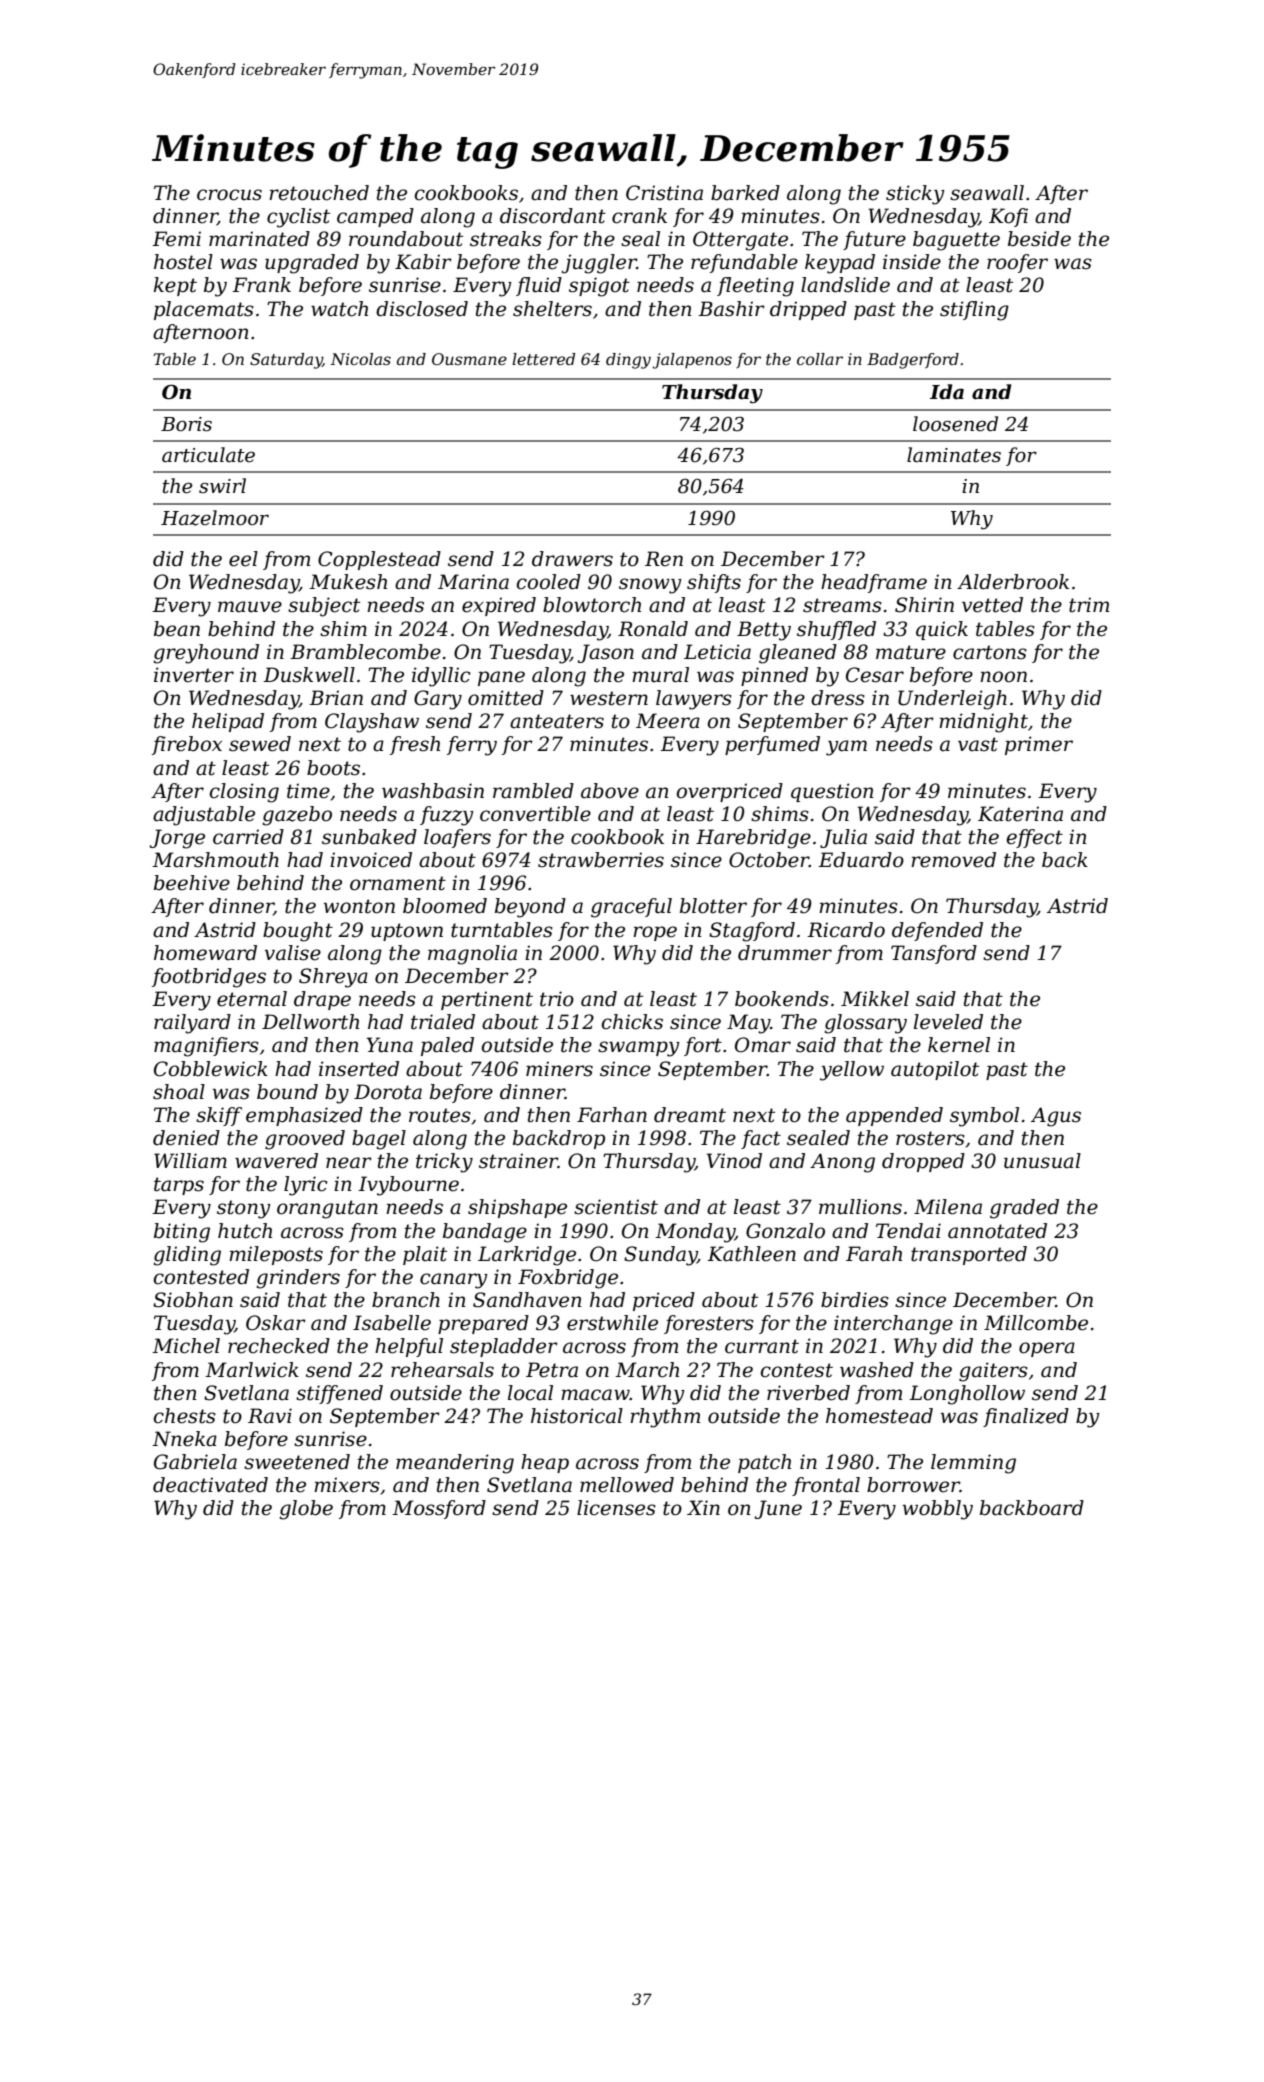 The width and height of the page is (1264, 2082). I want to click on sunbaked, so click(369, 837).
